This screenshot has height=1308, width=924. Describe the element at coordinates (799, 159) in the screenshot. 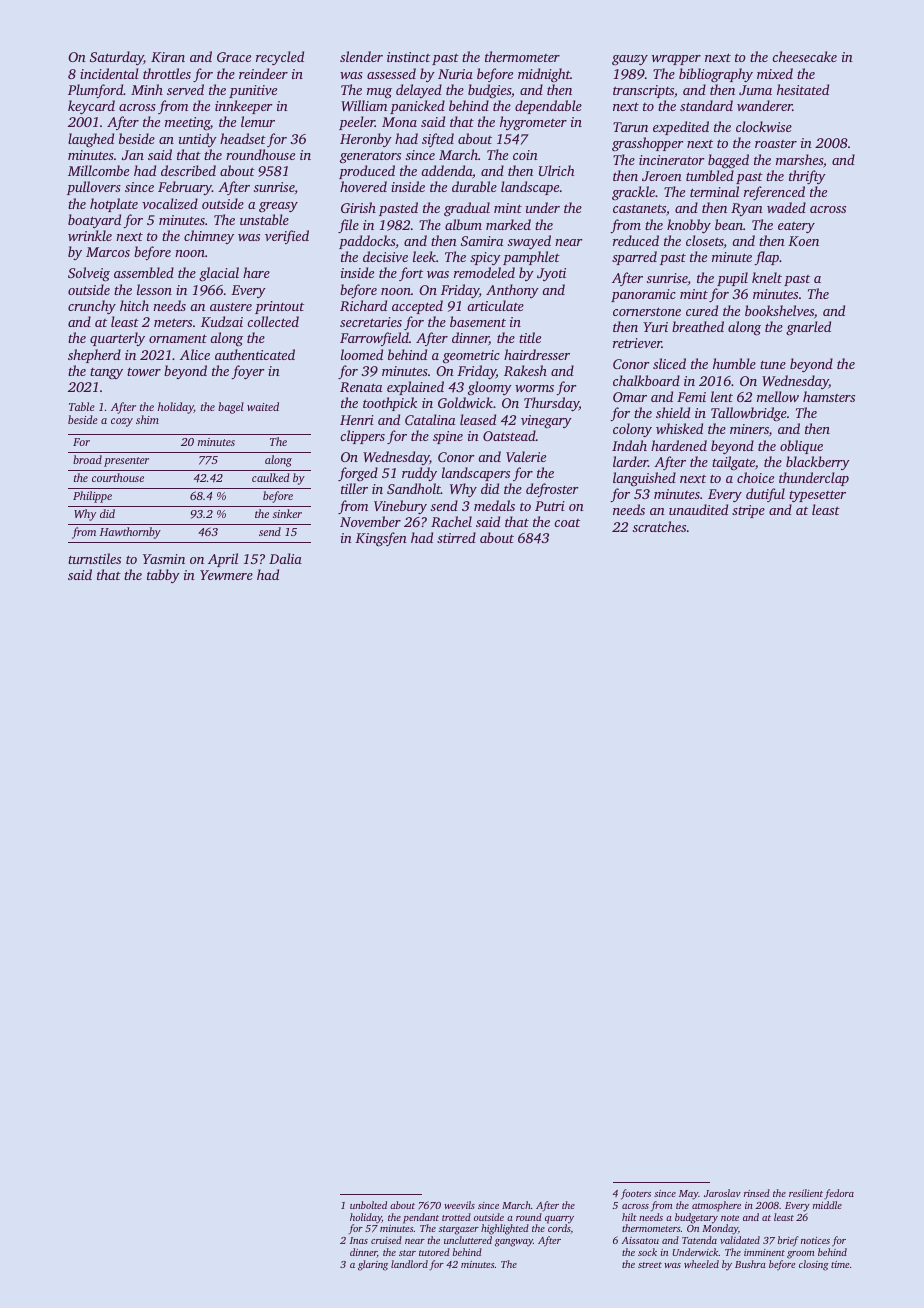

I see `marshes` at that location.
